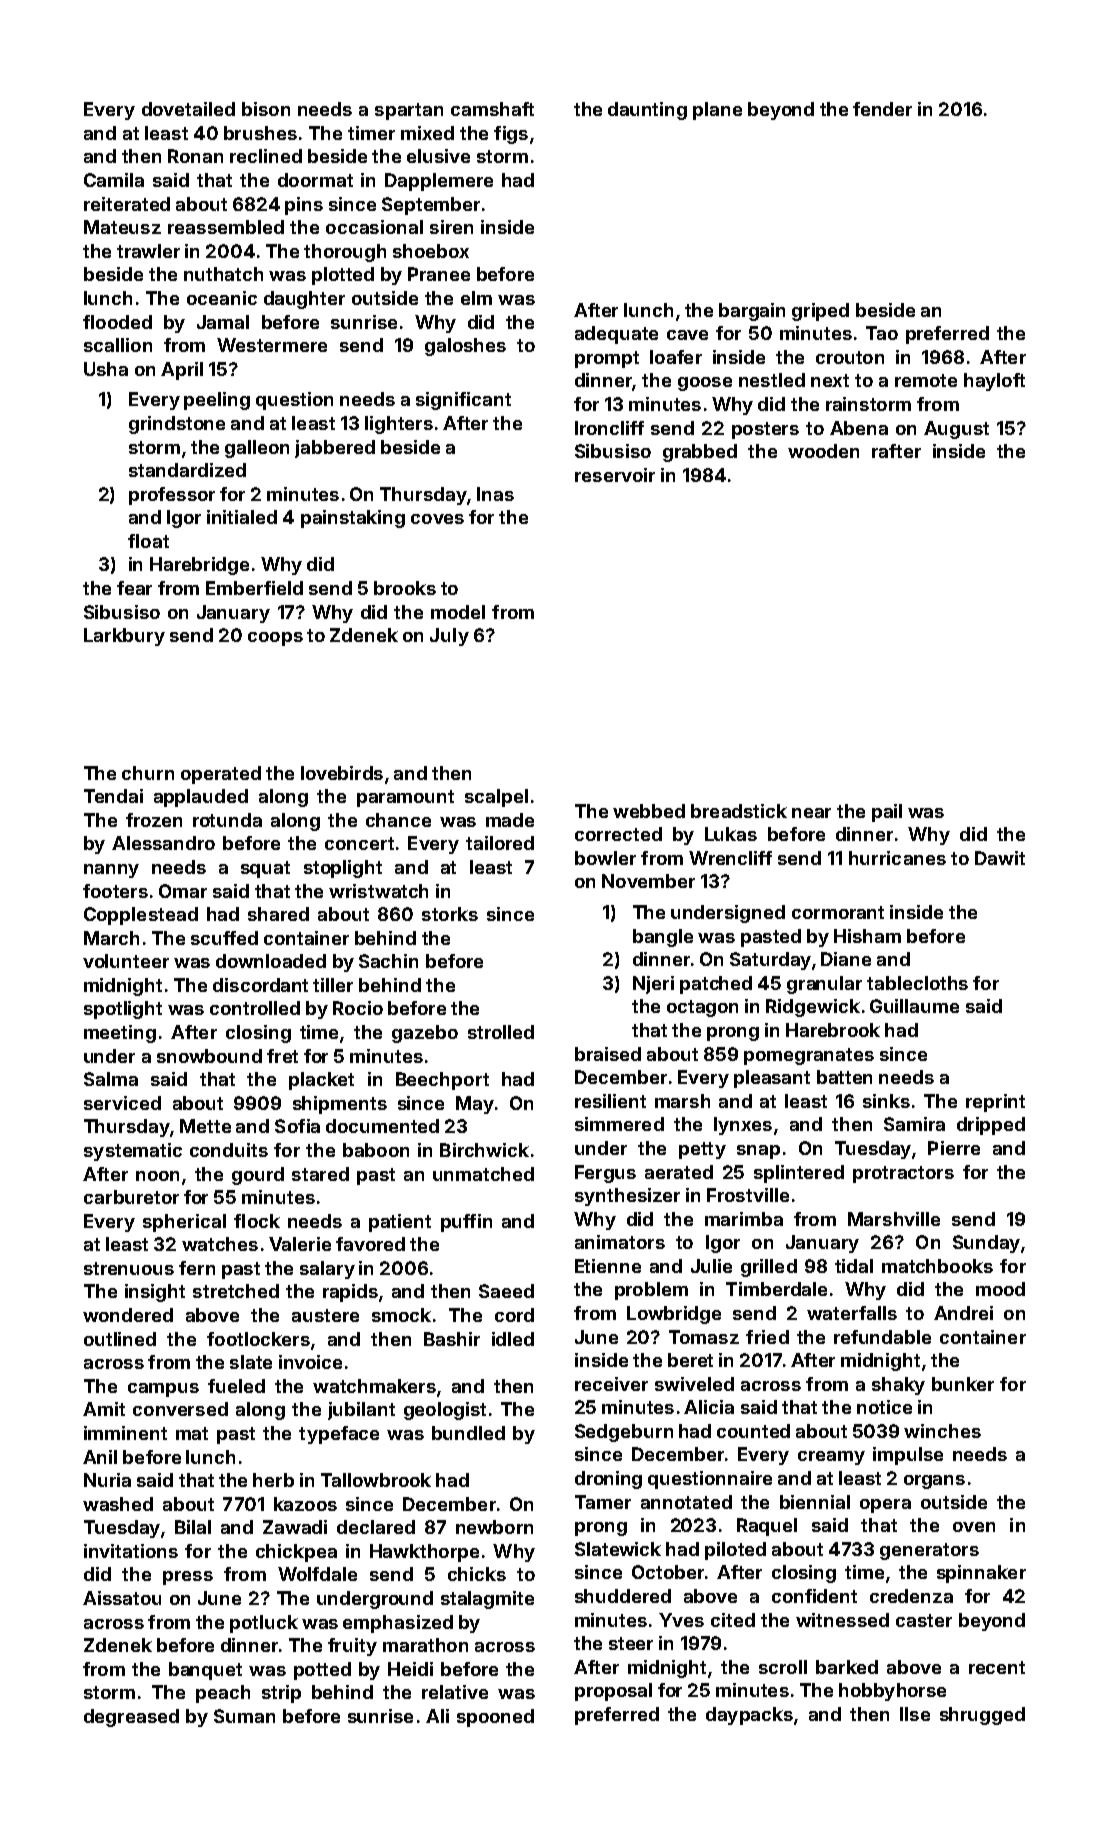 Image resolution: width=1109 pixels, height=1826 pixels. What do you see at coordinates (647, 111) in the image?
I see `daunting` at bounding box center [647, 111].
